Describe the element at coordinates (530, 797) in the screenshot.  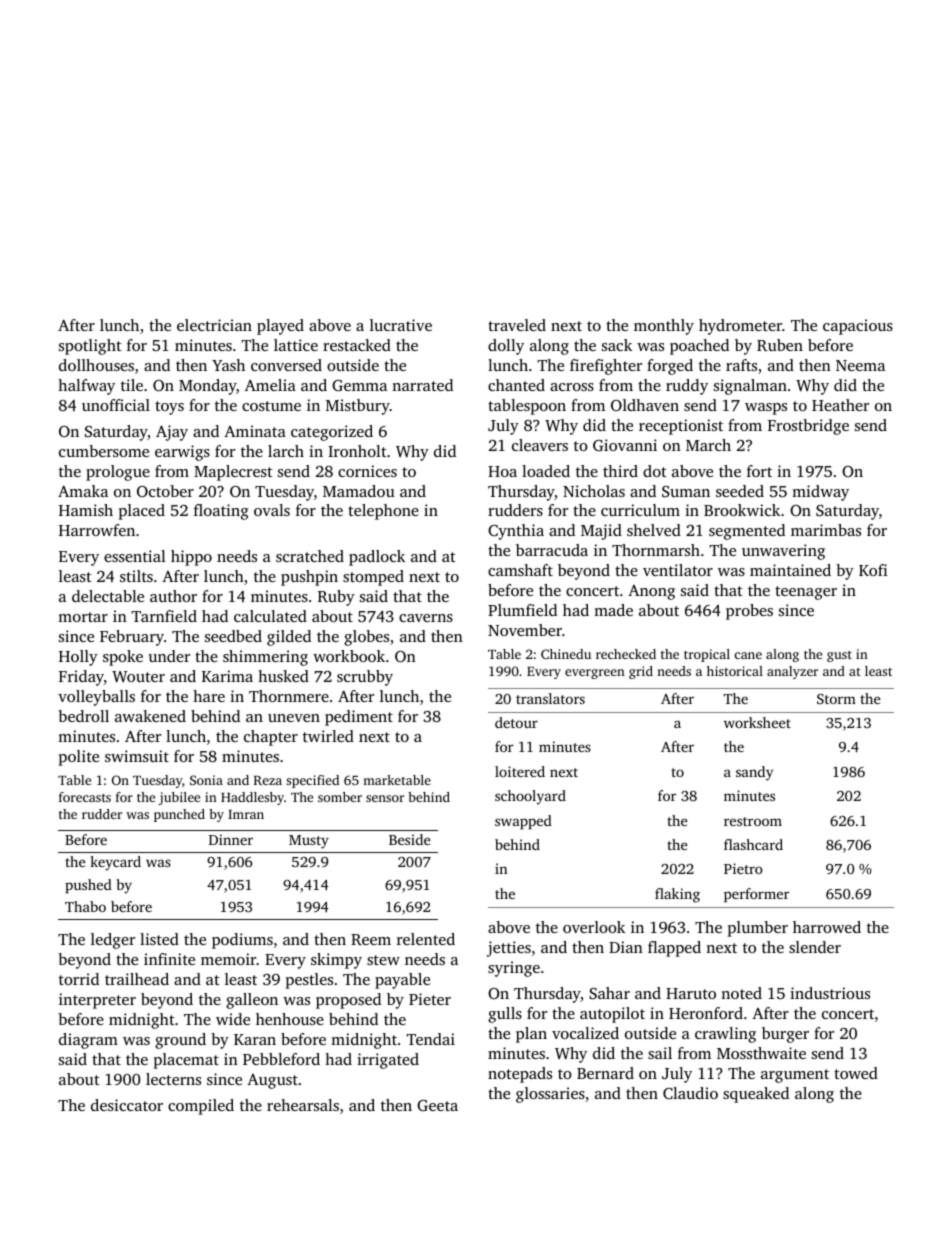
I see `schoolyard` at that location.
